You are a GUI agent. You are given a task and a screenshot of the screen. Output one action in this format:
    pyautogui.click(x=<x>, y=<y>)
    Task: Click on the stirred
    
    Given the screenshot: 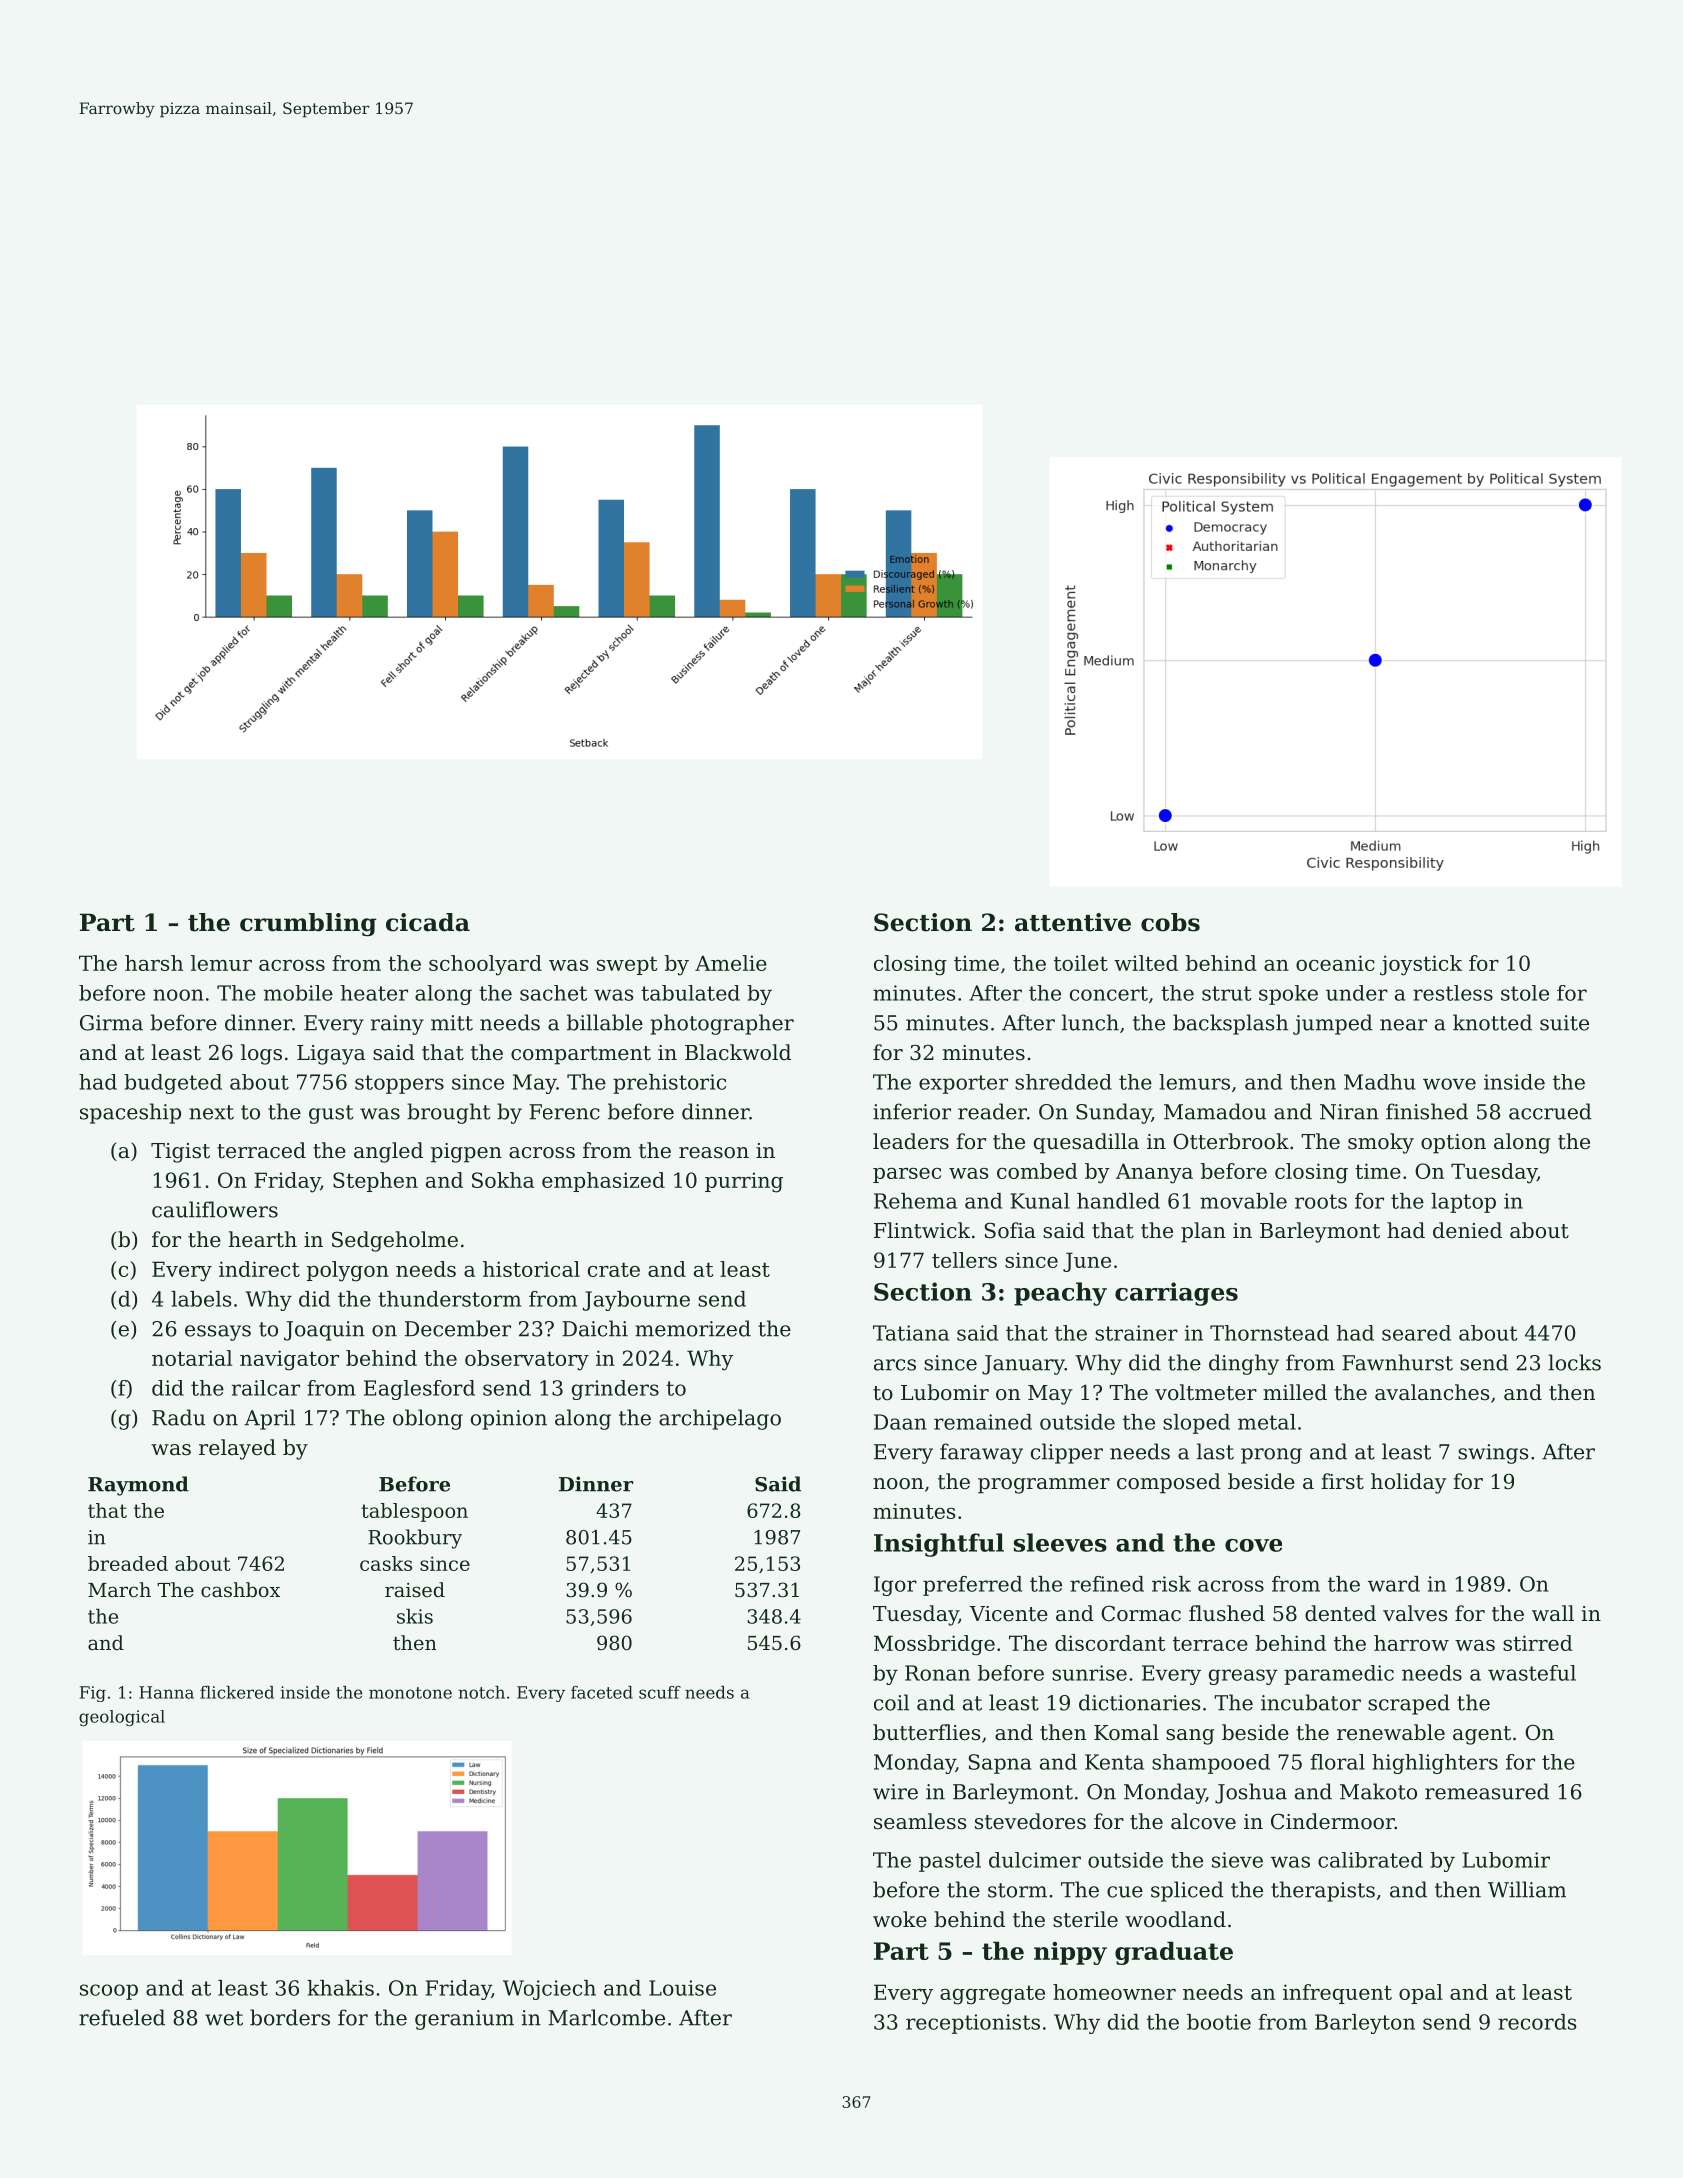 What is the action you would take?
    pyautogui.click(x=1538, y=1643)
